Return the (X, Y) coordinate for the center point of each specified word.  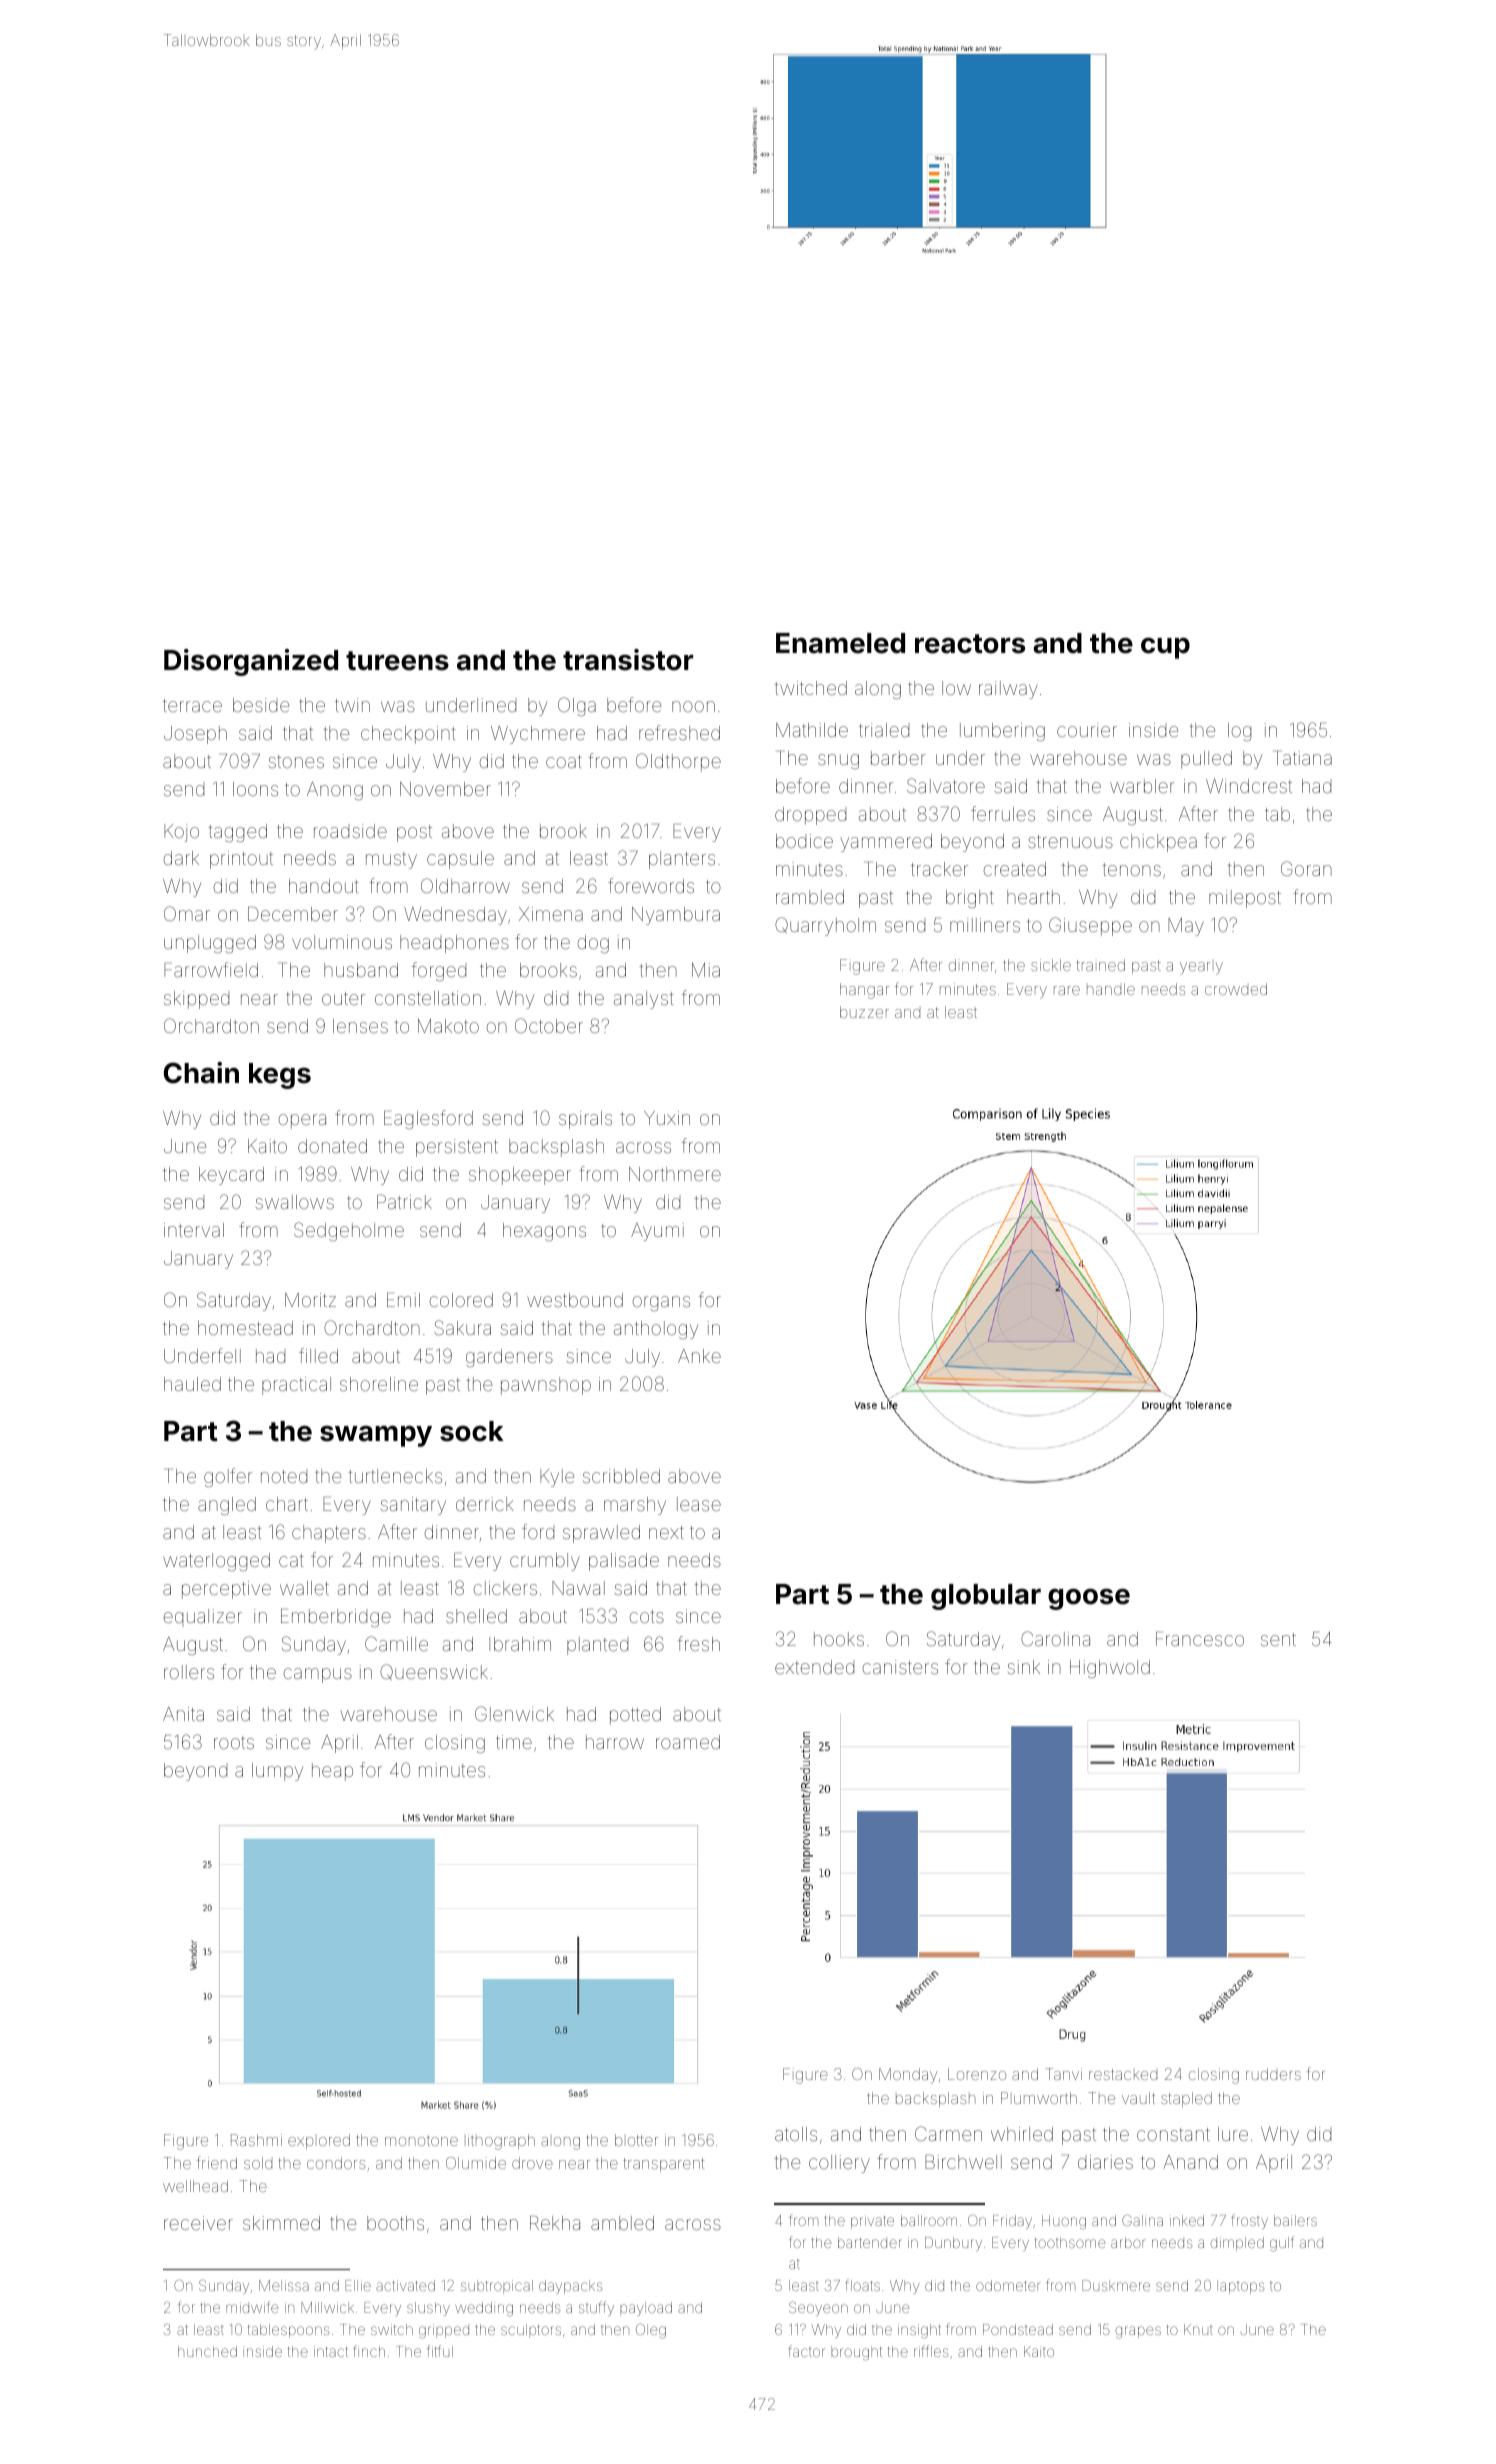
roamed (688, 1742)
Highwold (1110, 1669)
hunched (207, 2351)
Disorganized (251, 662)
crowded (1236, 989)
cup (1165, 648)
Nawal (578, 1588)
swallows (295, 1202)
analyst (644, 1000)
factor (806, 2351)
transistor (628, 660)
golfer (228, 1477)
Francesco (1200, 1639)
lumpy (277, 1772)
